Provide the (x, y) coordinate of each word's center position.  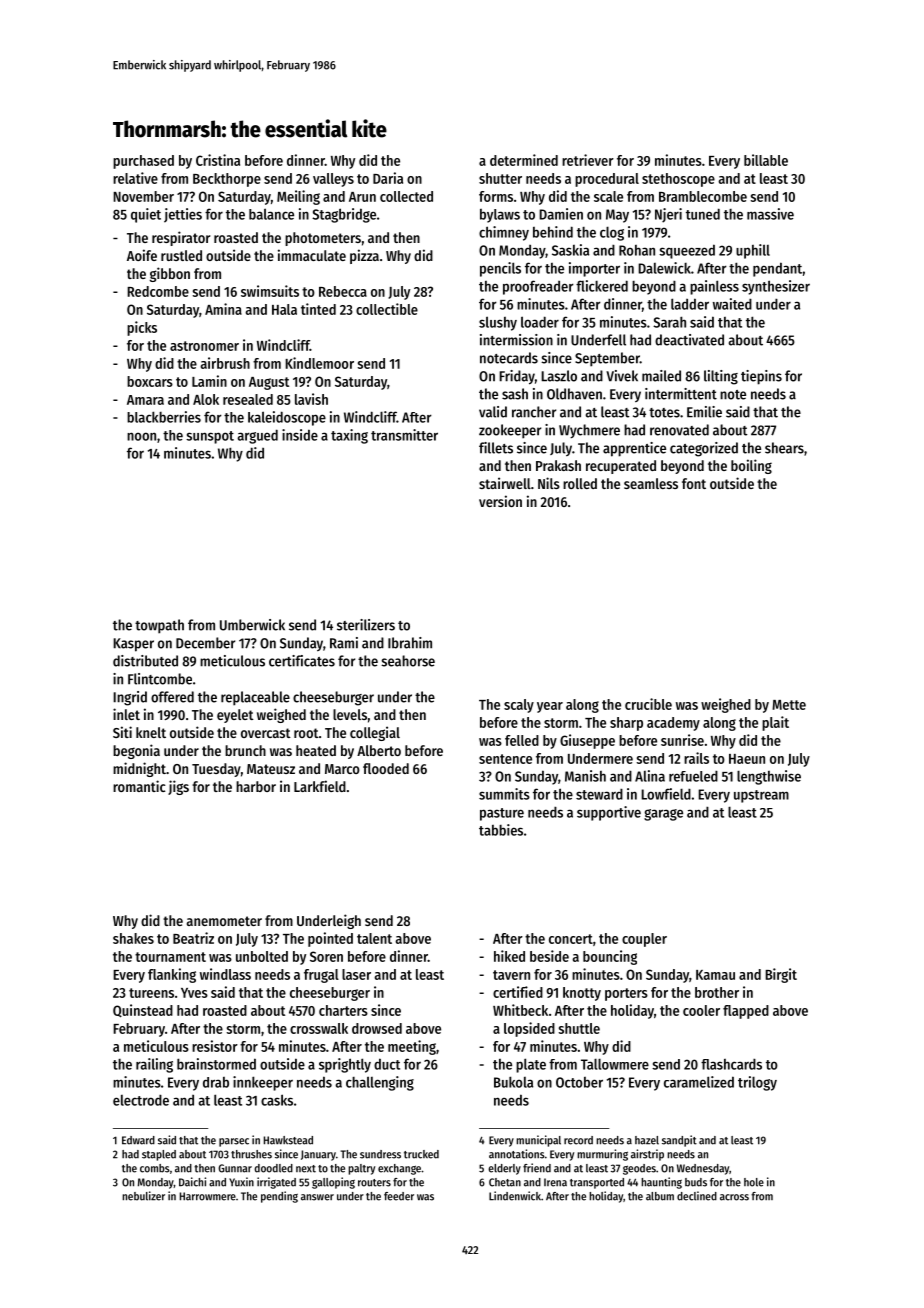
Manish (585, 776)
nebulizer (143, 1196)
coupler (644, 940)
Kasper (133, 645)
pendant (777, 269)
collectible (387, 309)
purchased (143, 162)
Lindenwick (515, 1196)
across (734, 1197)
